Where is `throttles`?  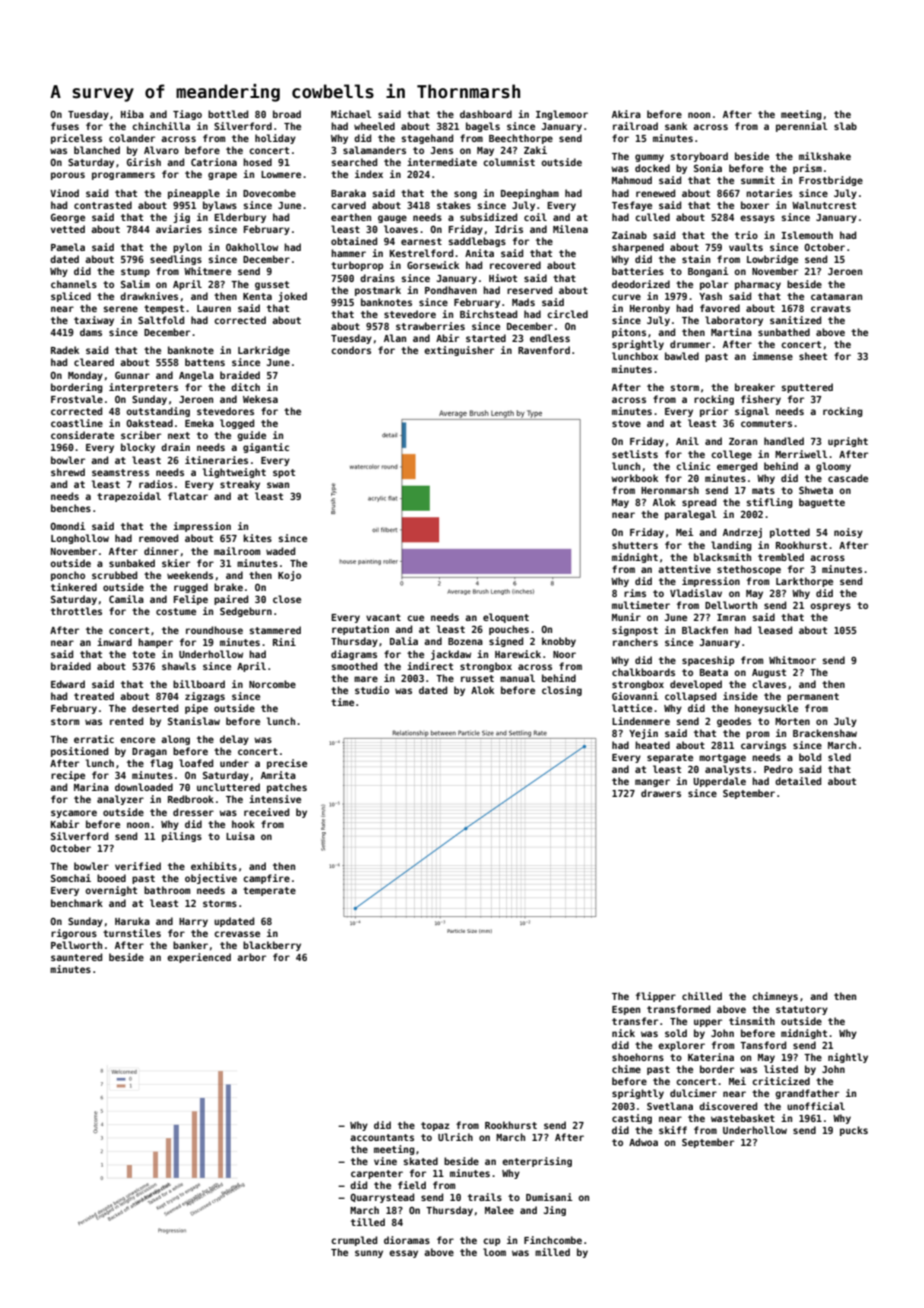 throttles is located at coordinates (76, 611).
